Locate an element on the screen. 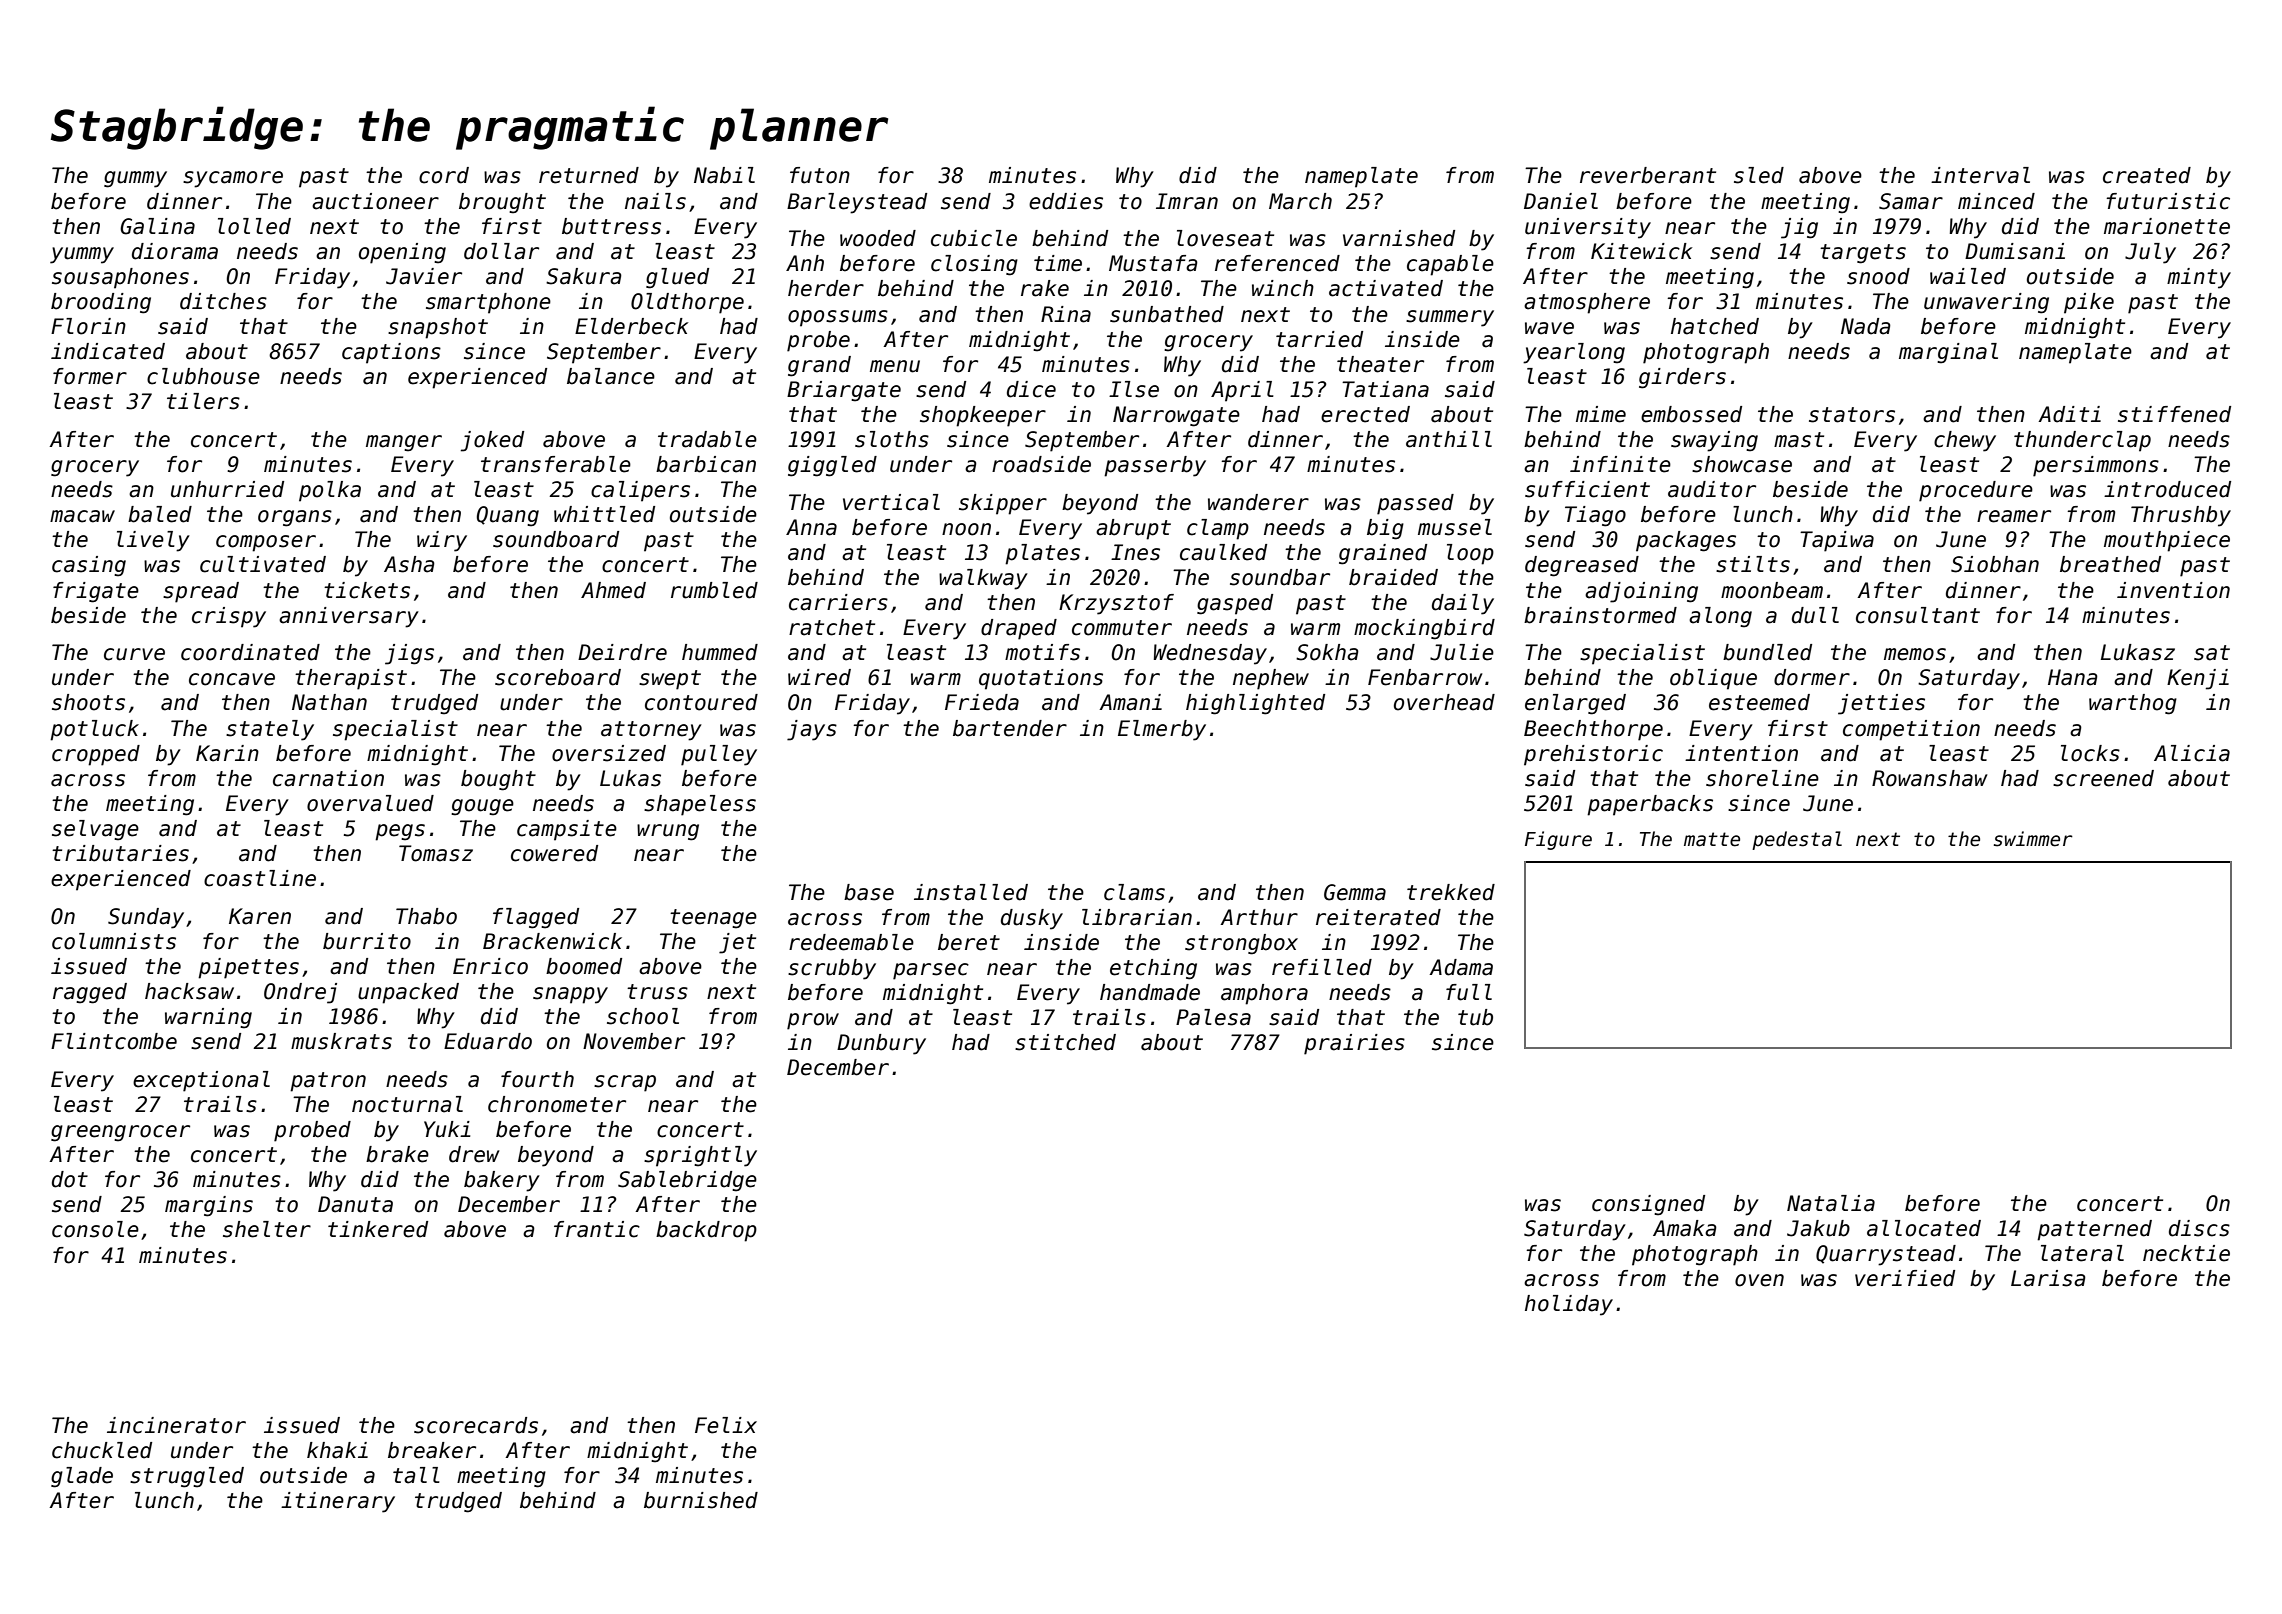 This screenshot has height=1614, width=2282. Dumisani is located at coordinates (2015, 251).
